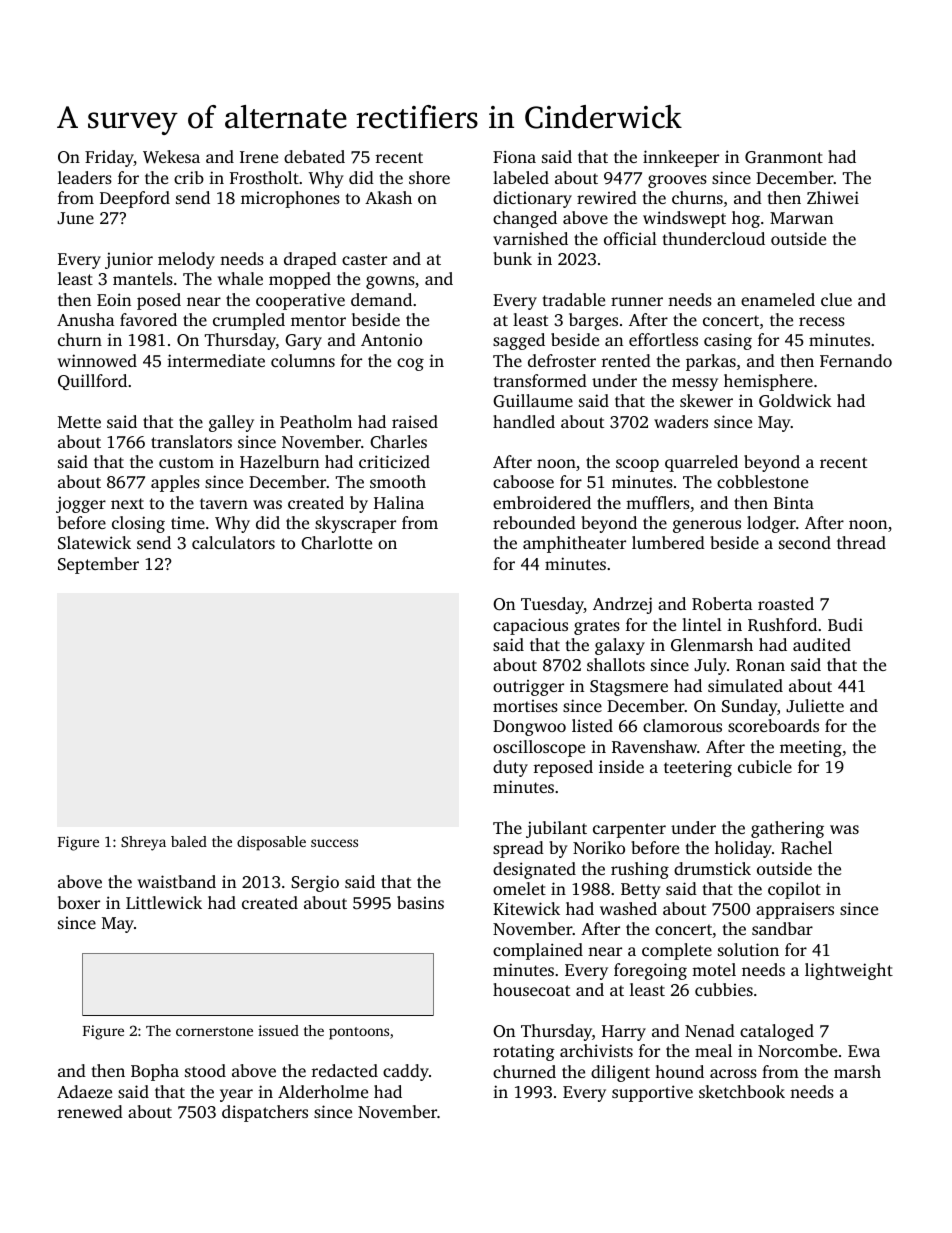  Describe the element at coordinates (795, 401) in the image. I see `Goldwick` at that location.
